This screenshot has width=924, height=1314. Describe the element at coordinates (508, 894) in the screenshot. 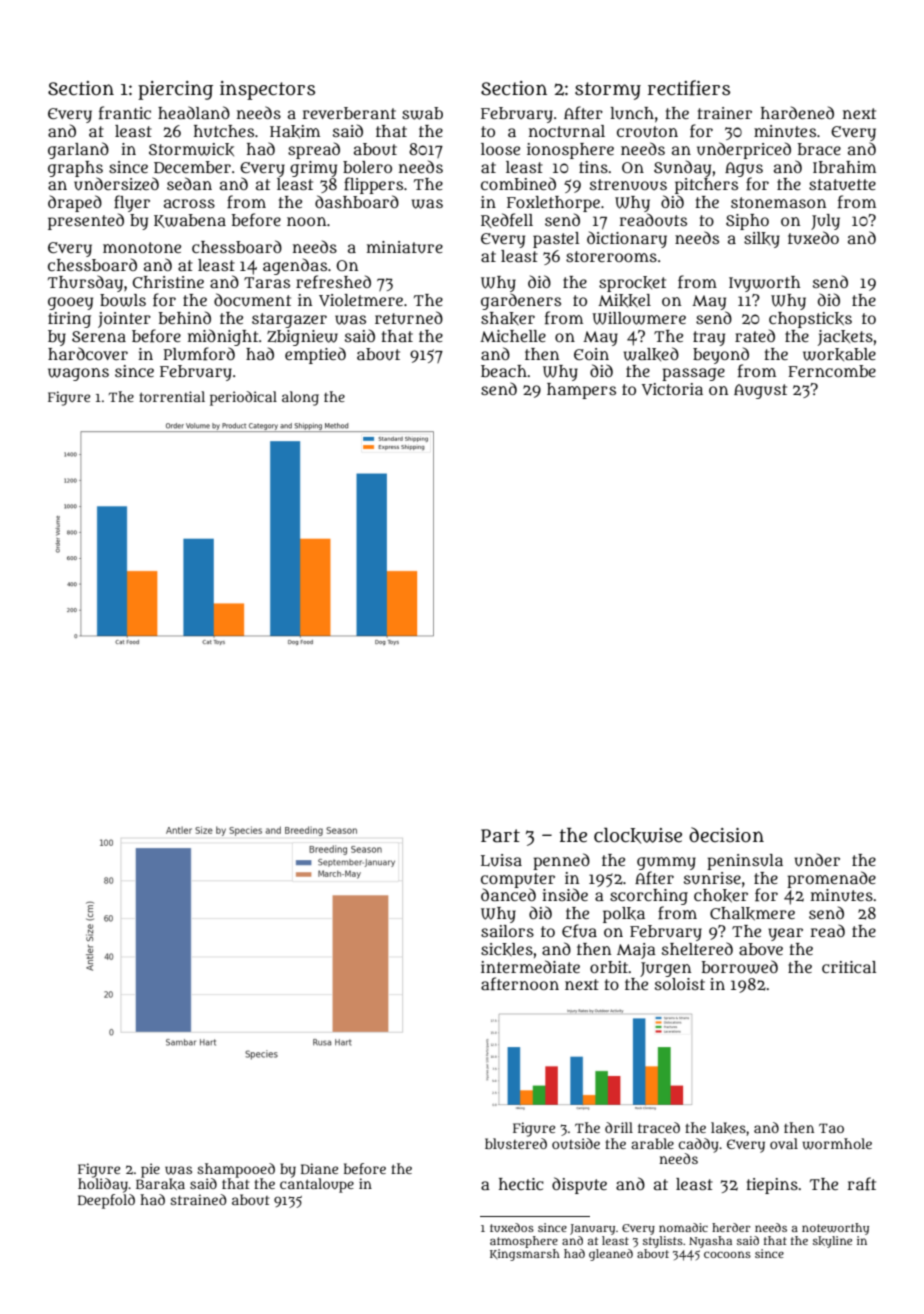

I see `danced` at that location.
